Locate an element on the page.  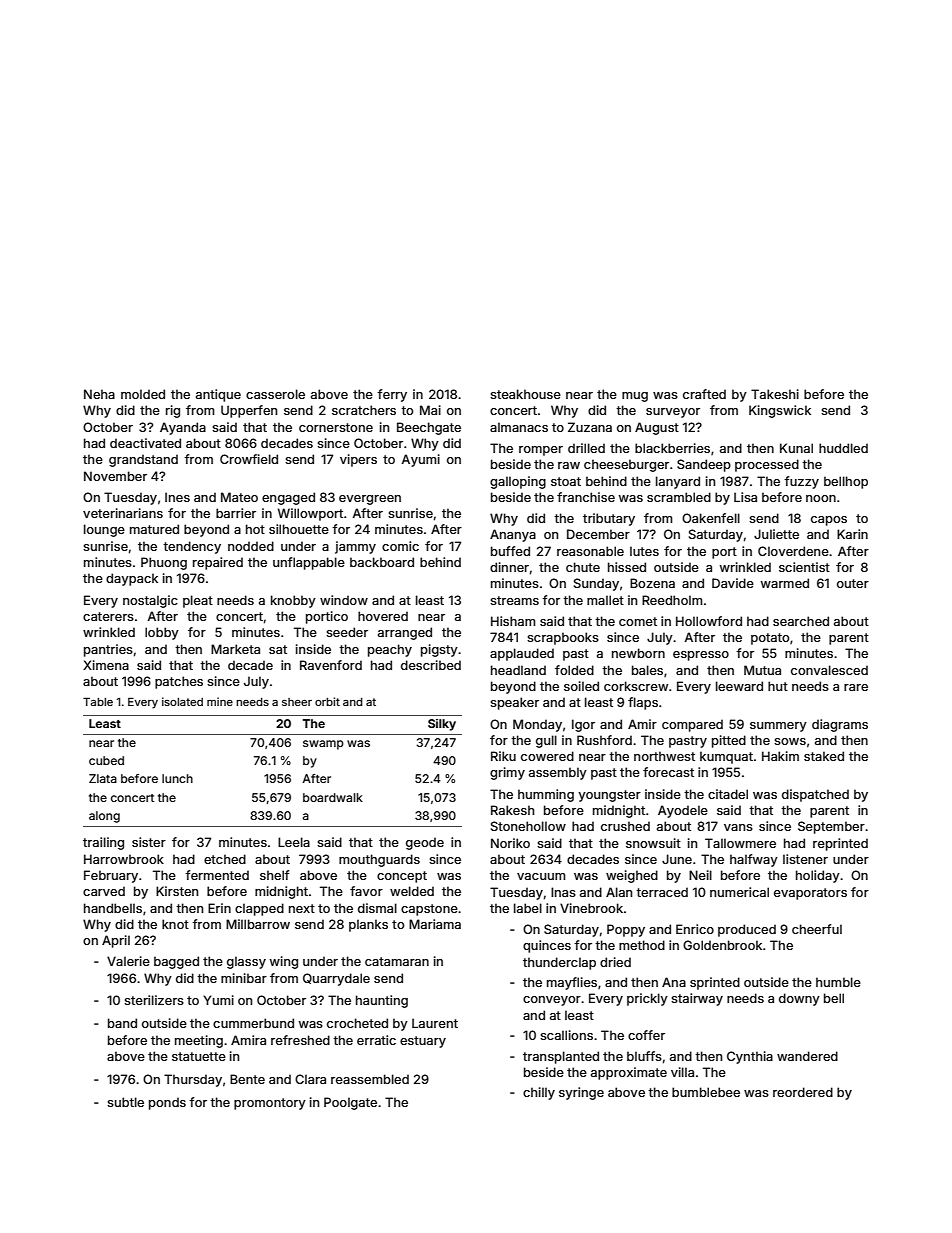
numerical is located at coordinates (739, 892).
